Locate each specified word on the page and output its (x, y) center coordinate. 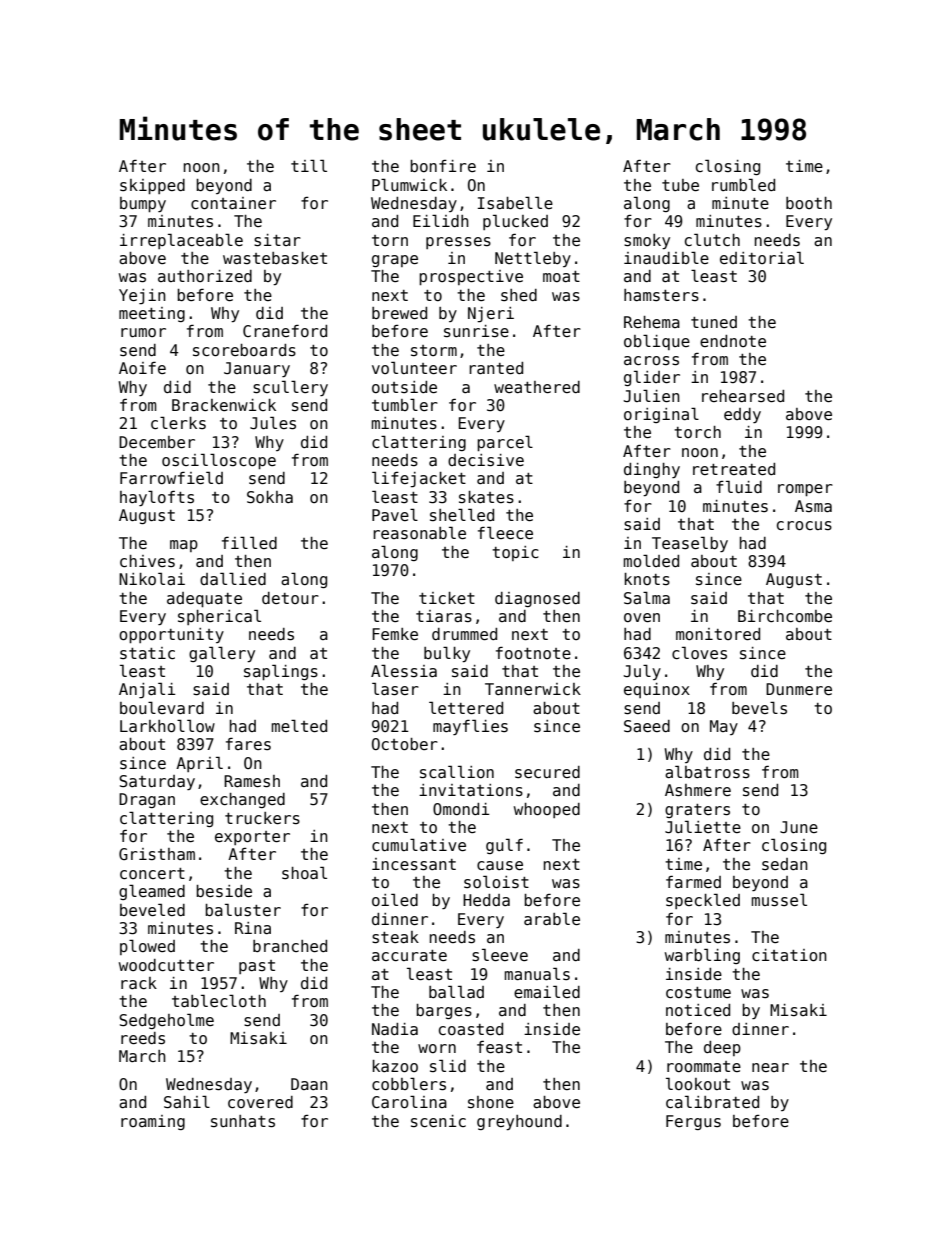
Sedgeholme (166, 1021)
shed (519, 295)
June (799, 827)
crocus (804, 526)
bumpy (143, 204)
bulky (447, 654)
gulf (504, 846)
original (661, 415)
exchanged (242, 800)
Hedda (486, 900)
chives (147, 561)
